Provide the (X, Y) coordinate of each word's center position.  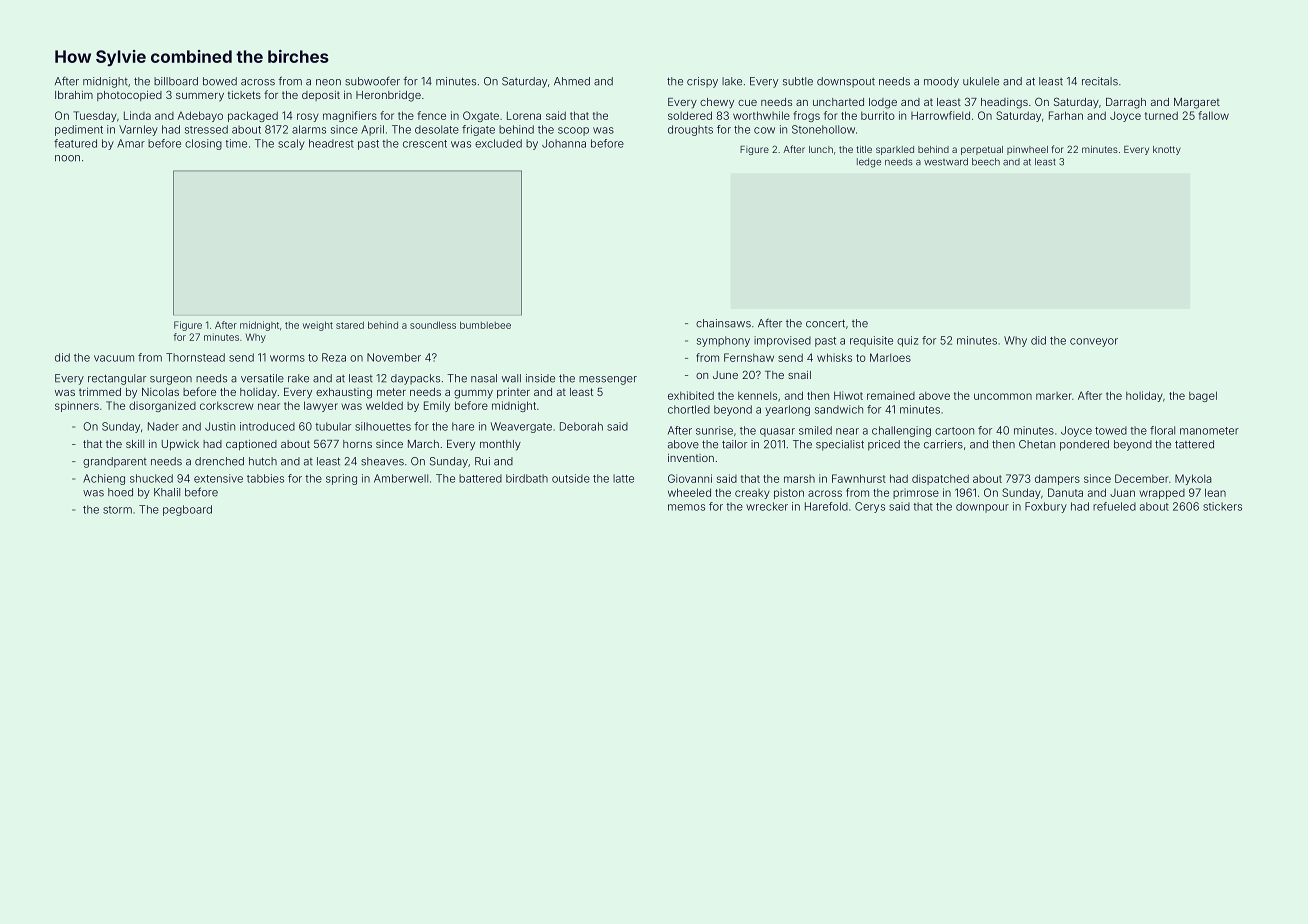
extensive (218, 478)
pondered (1084, 445)
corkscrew (226, 406)
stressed (206, 129)
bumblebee (485, 325)
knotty (1167, 150)
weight (318, 326)
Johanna (564, 143)
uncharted (838, 102)
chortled (689, 409)
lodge (883, 103)
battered (480, 478)
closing (203, 144)
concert (825, 323)
